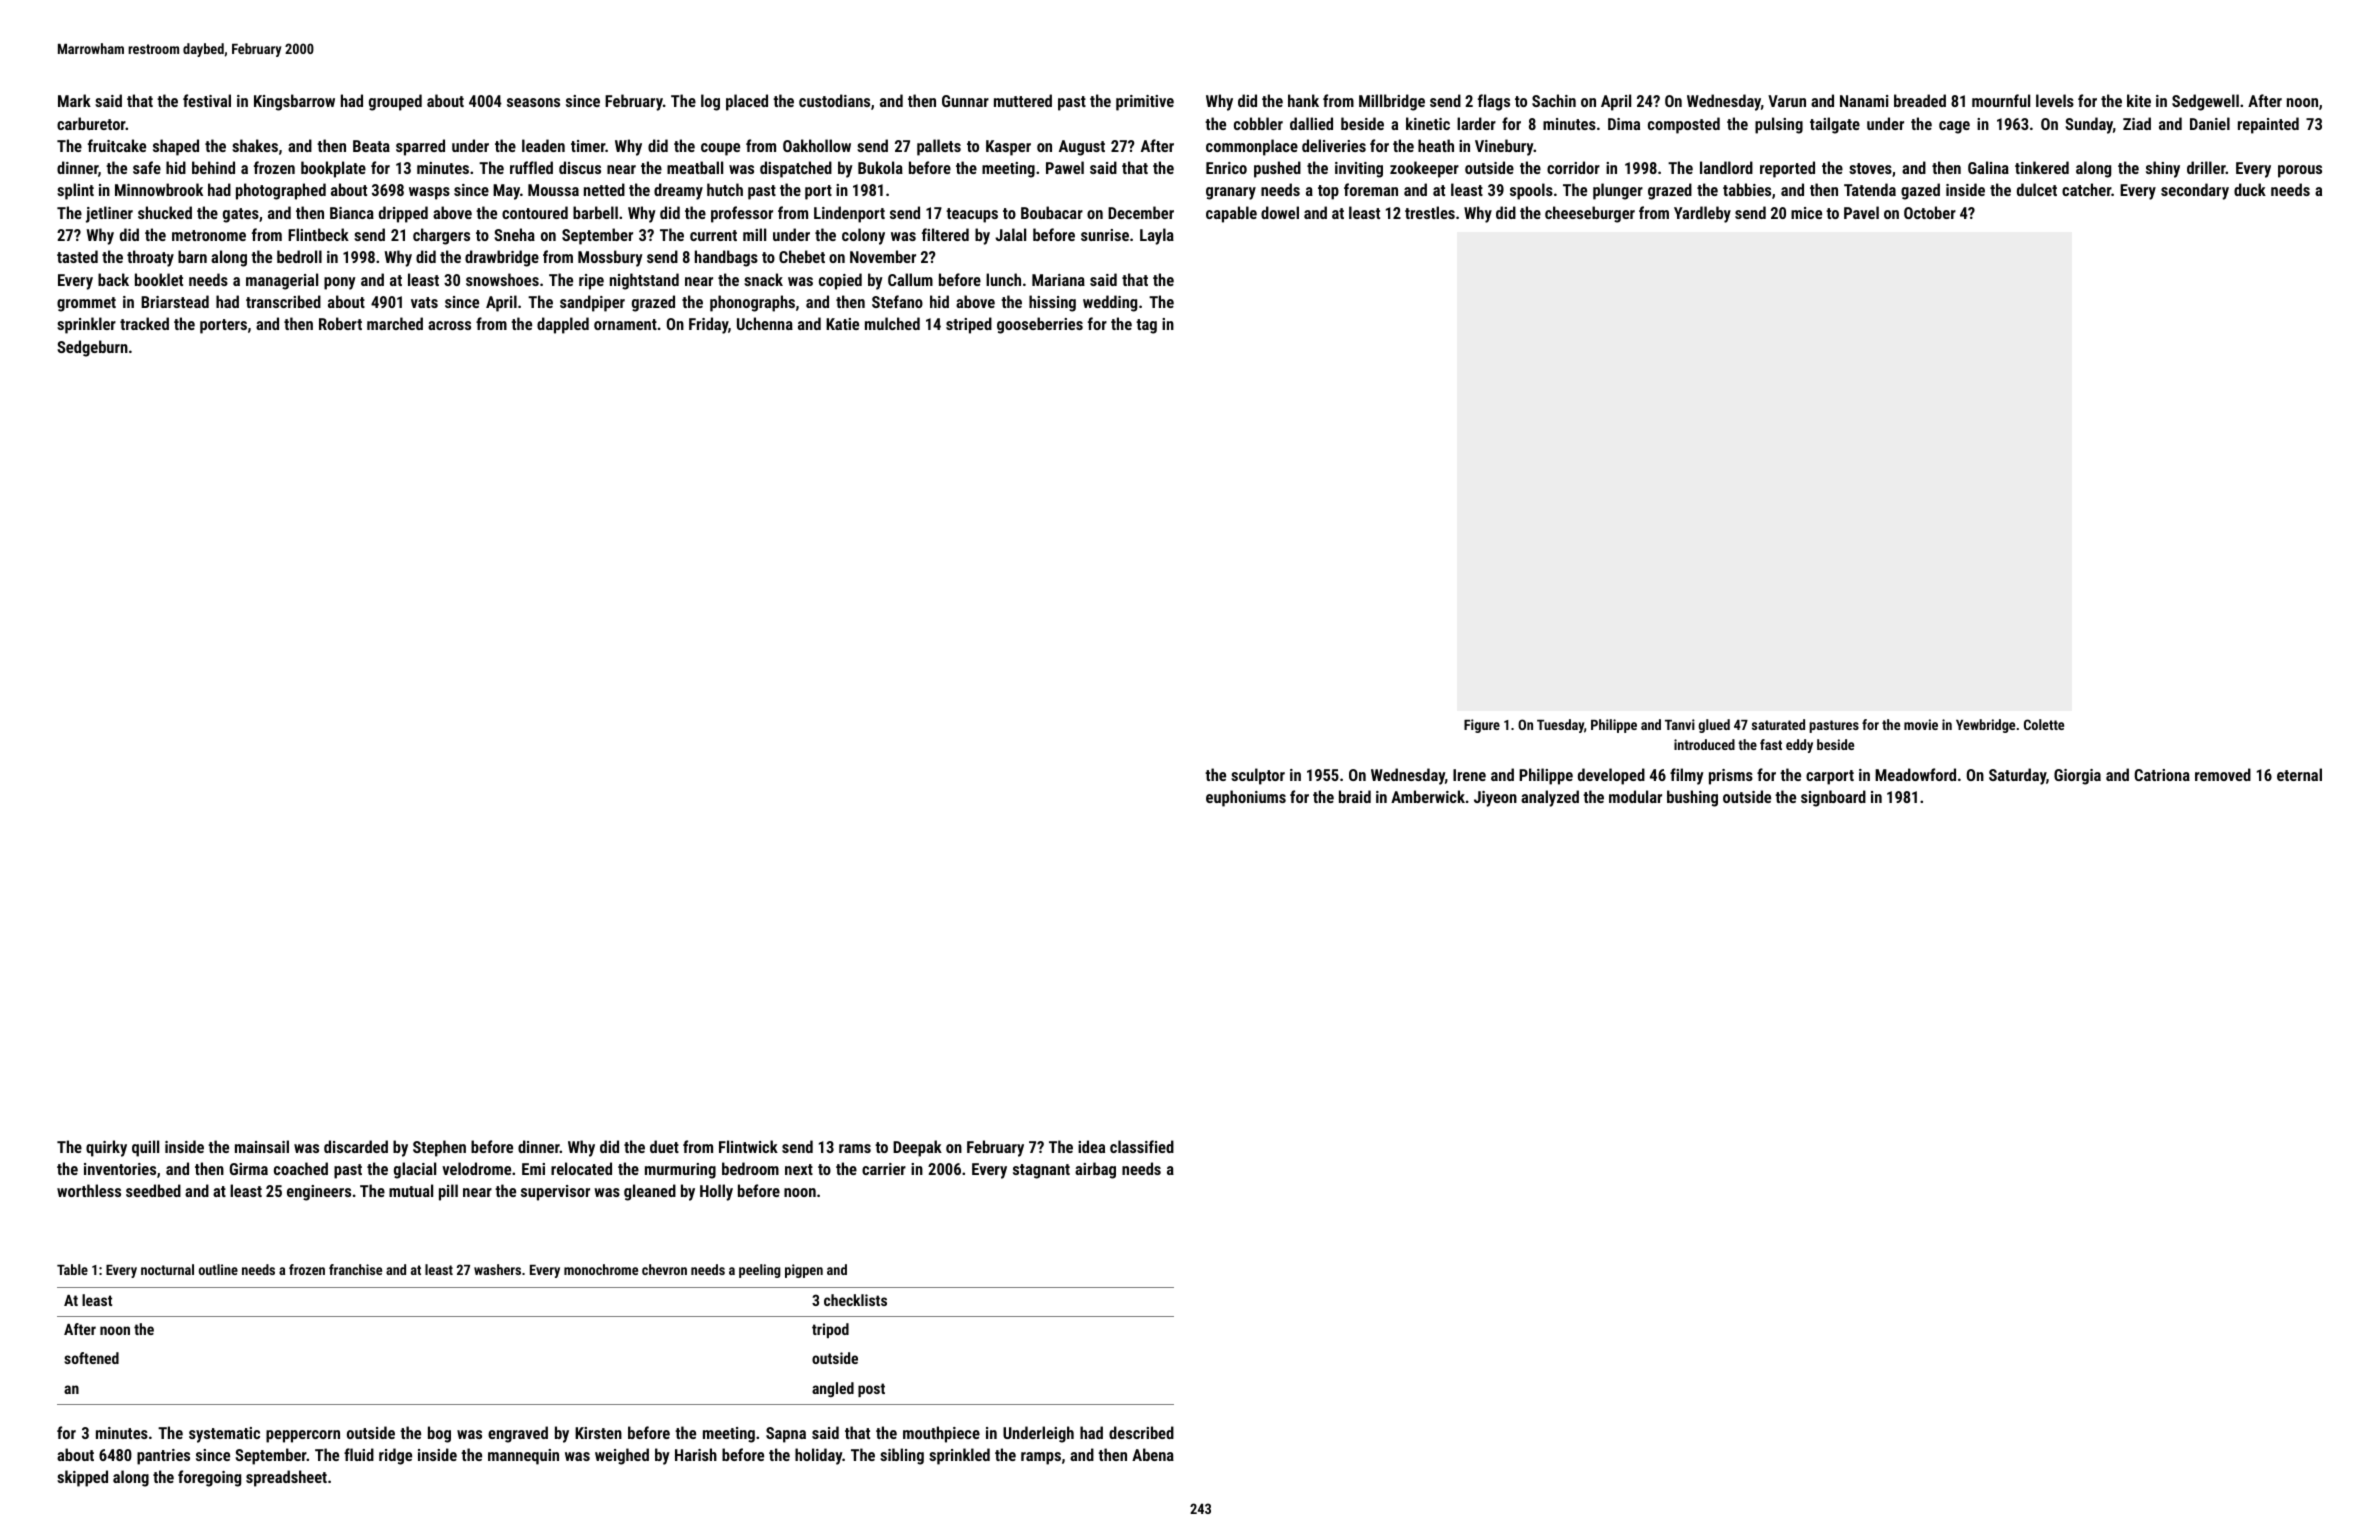  Describe the element at coordinates (74, 100) in the document. I see `Mark` at that location.
